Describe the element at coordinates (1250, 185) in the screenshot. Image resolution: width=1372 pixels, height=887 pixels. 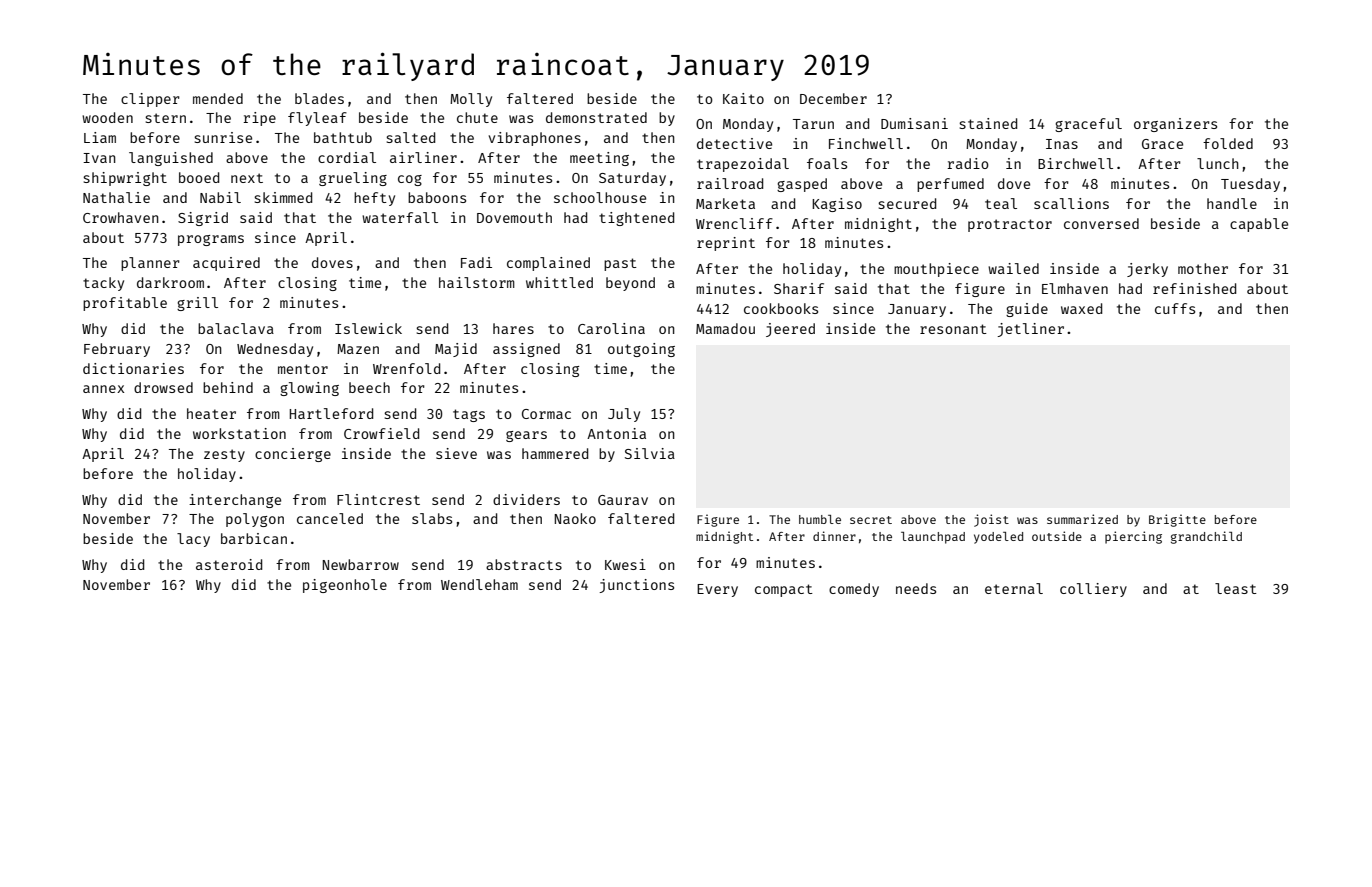
I see `Tuesday` at that location.
